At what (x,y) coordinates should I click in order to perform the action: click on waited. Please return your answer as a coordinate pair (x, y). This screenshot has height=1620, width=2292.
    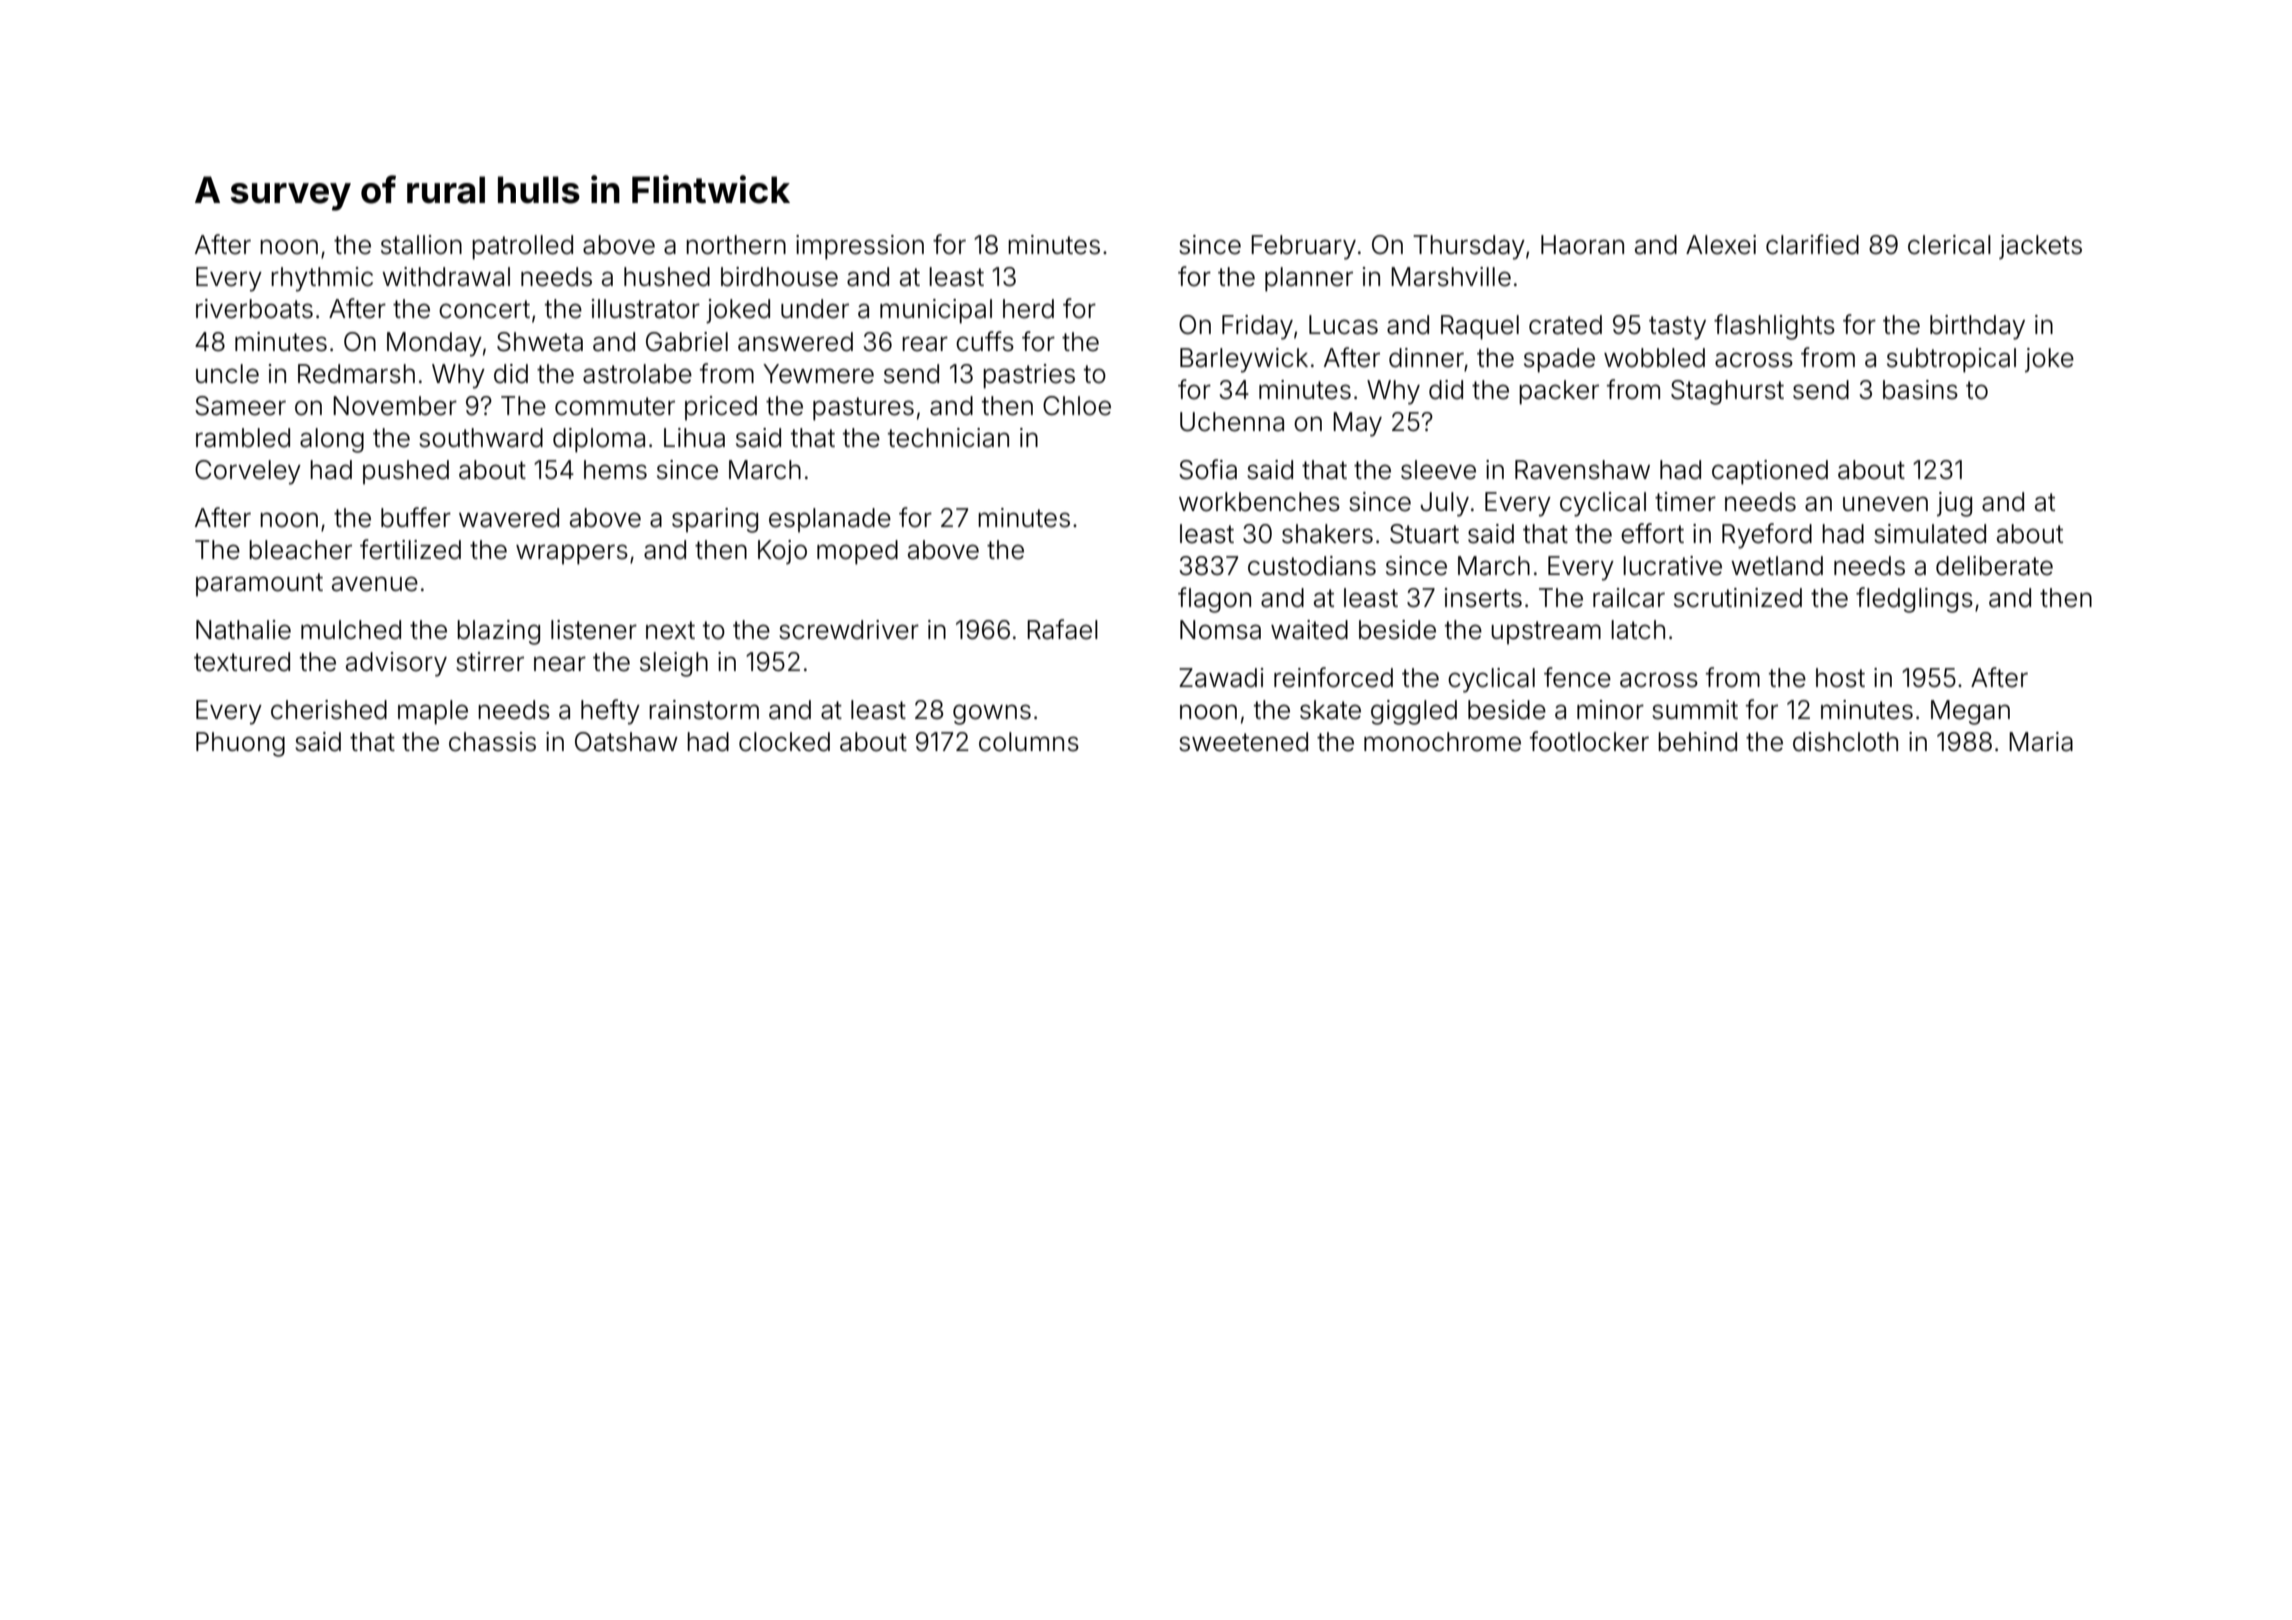
    Looking at the image, I should click on (1309, 630).
